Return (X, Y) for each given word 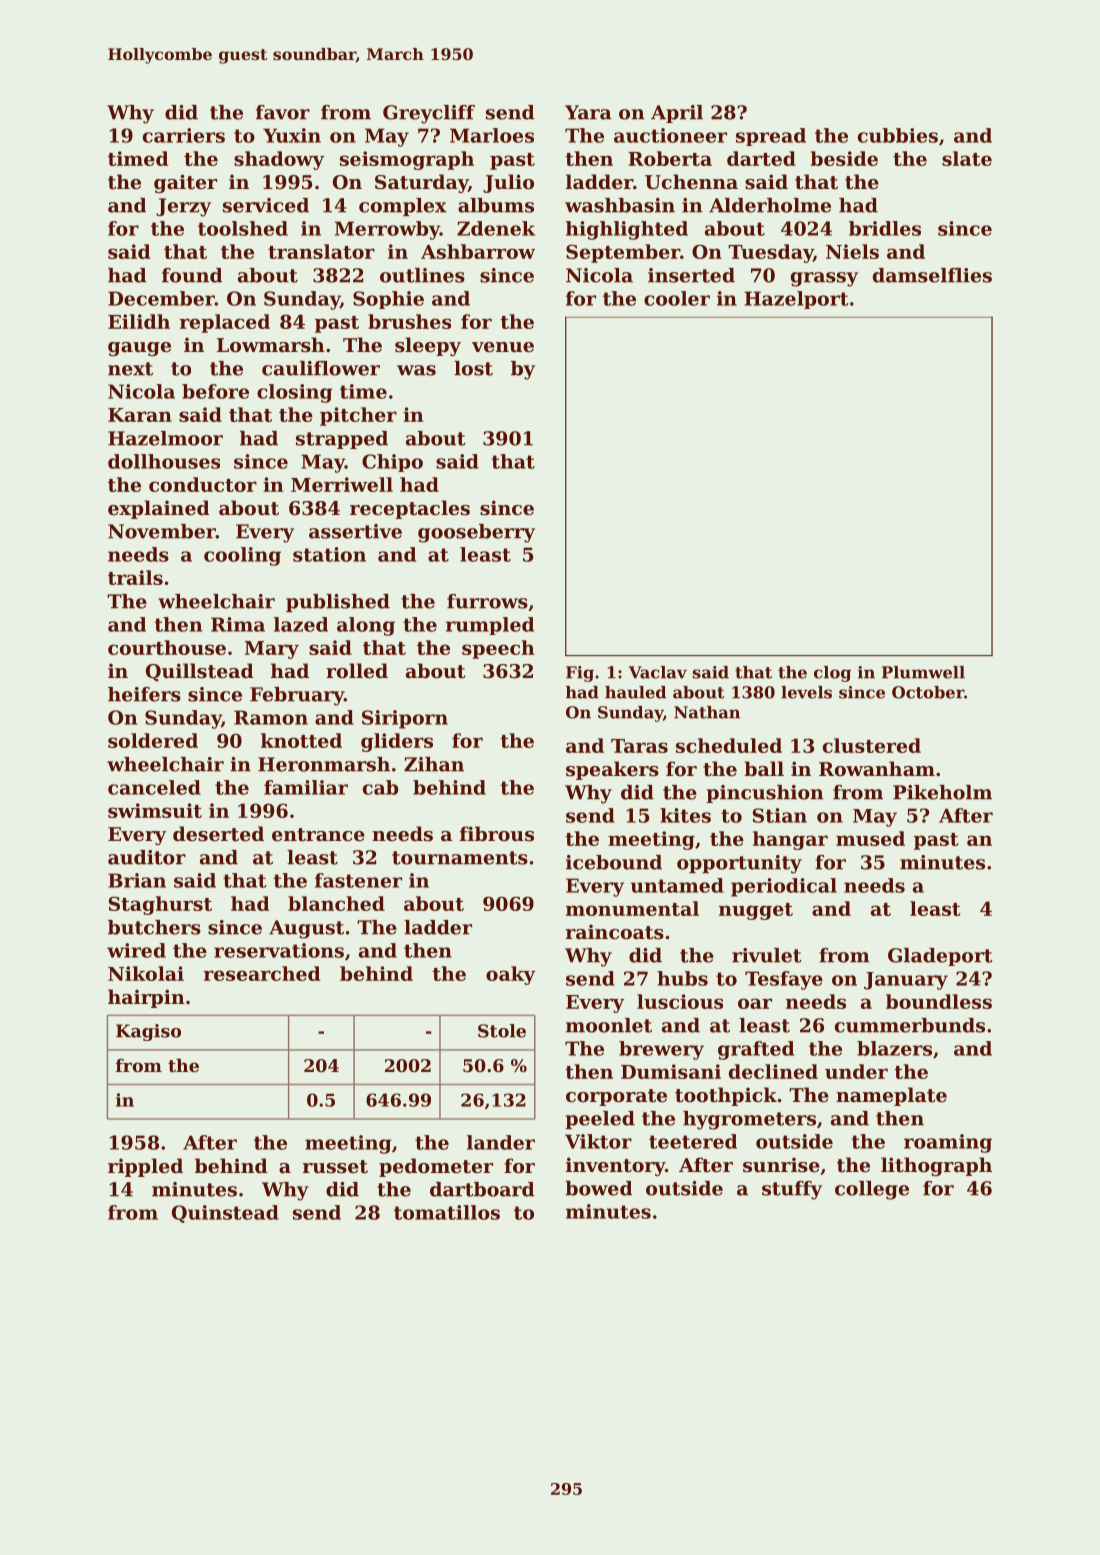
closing (294, 393)
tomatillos (447, 1212)
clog (832, 674)
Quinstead (225, 1214)
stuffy (792, 1190)
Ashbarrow (478, 251)
